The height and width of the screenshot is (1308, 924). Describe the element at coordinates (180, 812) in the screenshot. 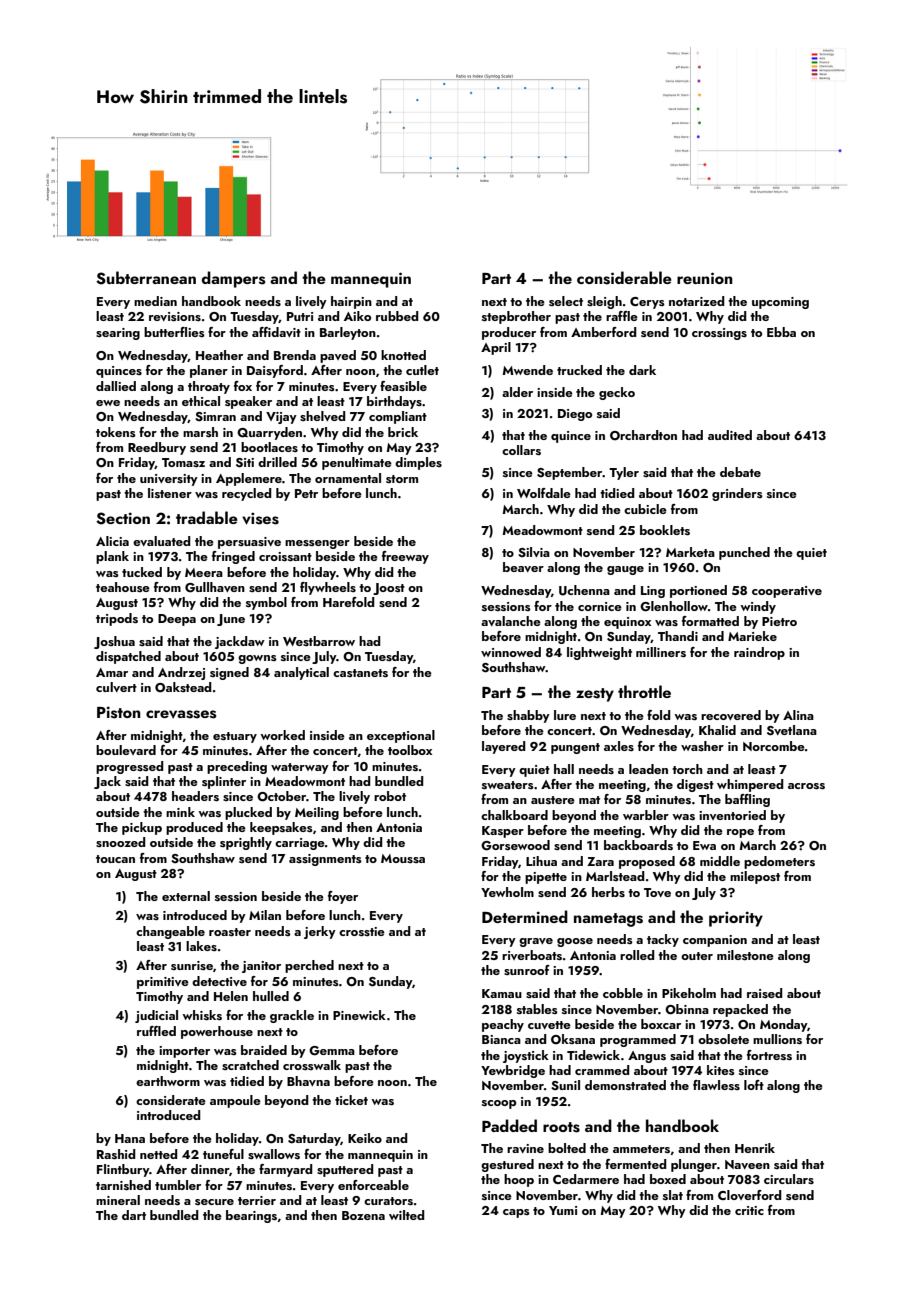

I see `mink` at that location.
